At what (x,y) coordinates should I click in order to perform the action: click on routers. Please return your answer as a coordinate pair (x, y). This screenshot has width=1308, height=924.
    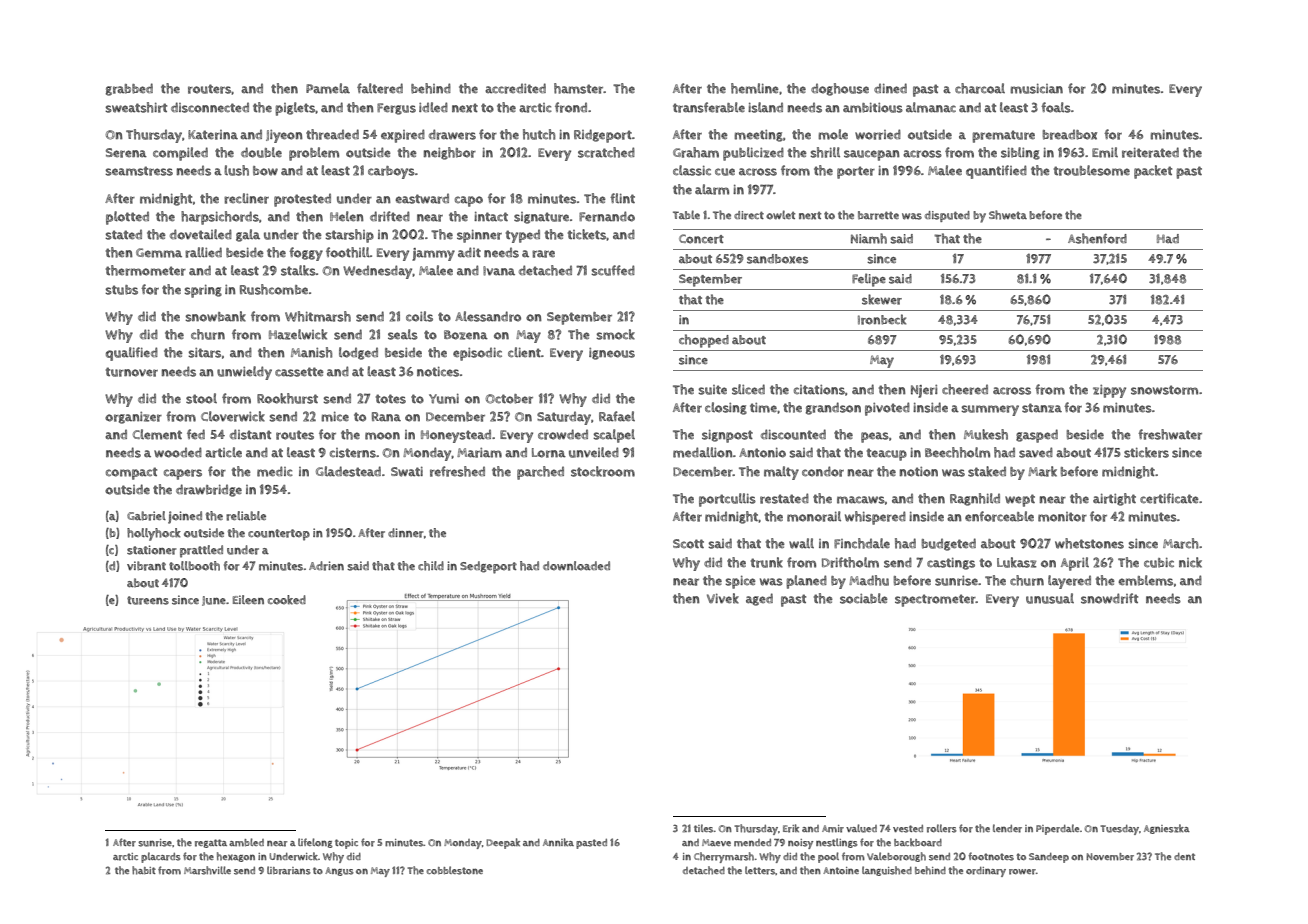
    Looking at the image, I should click on (209, 89).
